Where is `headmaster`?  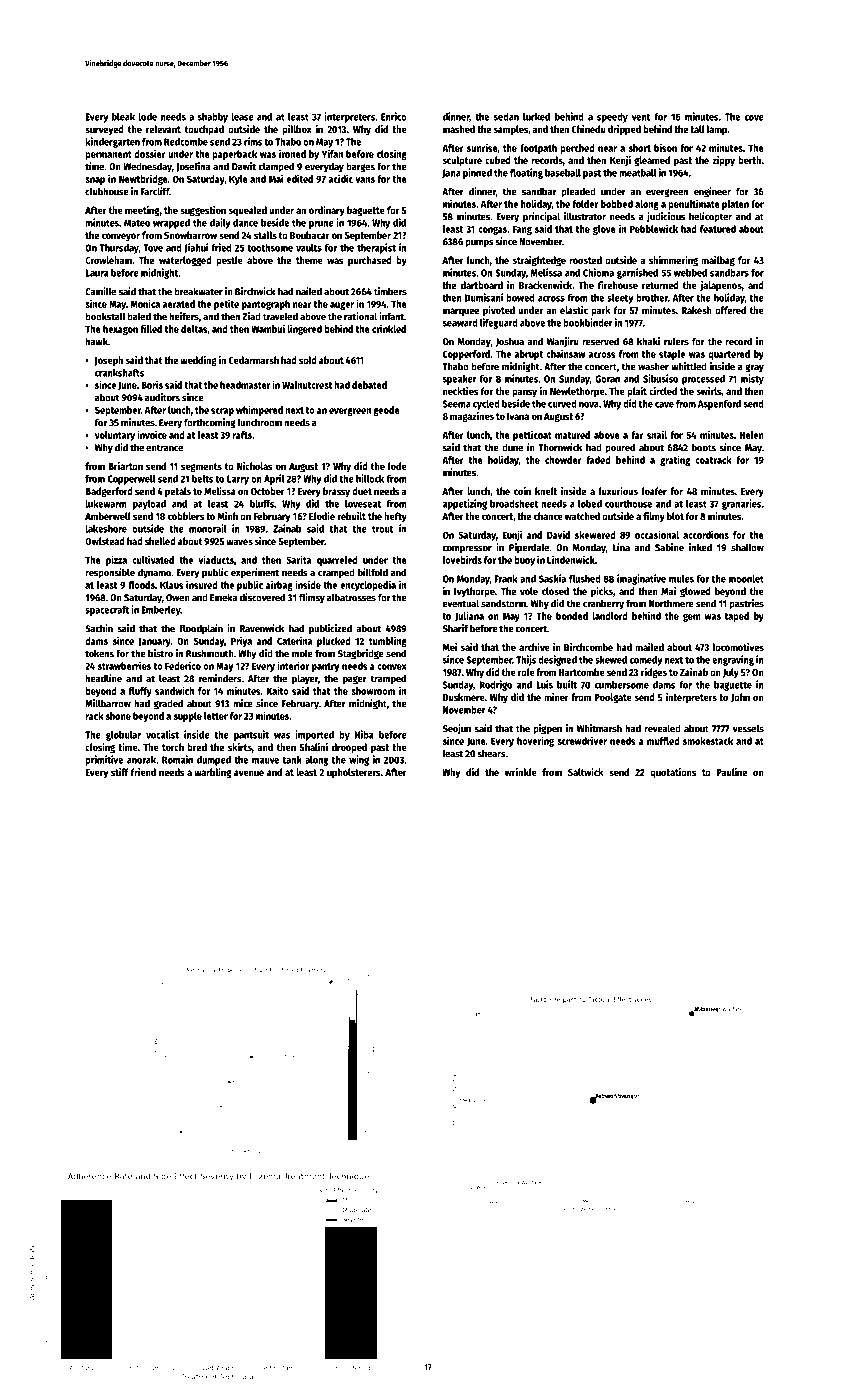
headmaster is located at coordinates (245, 385).
